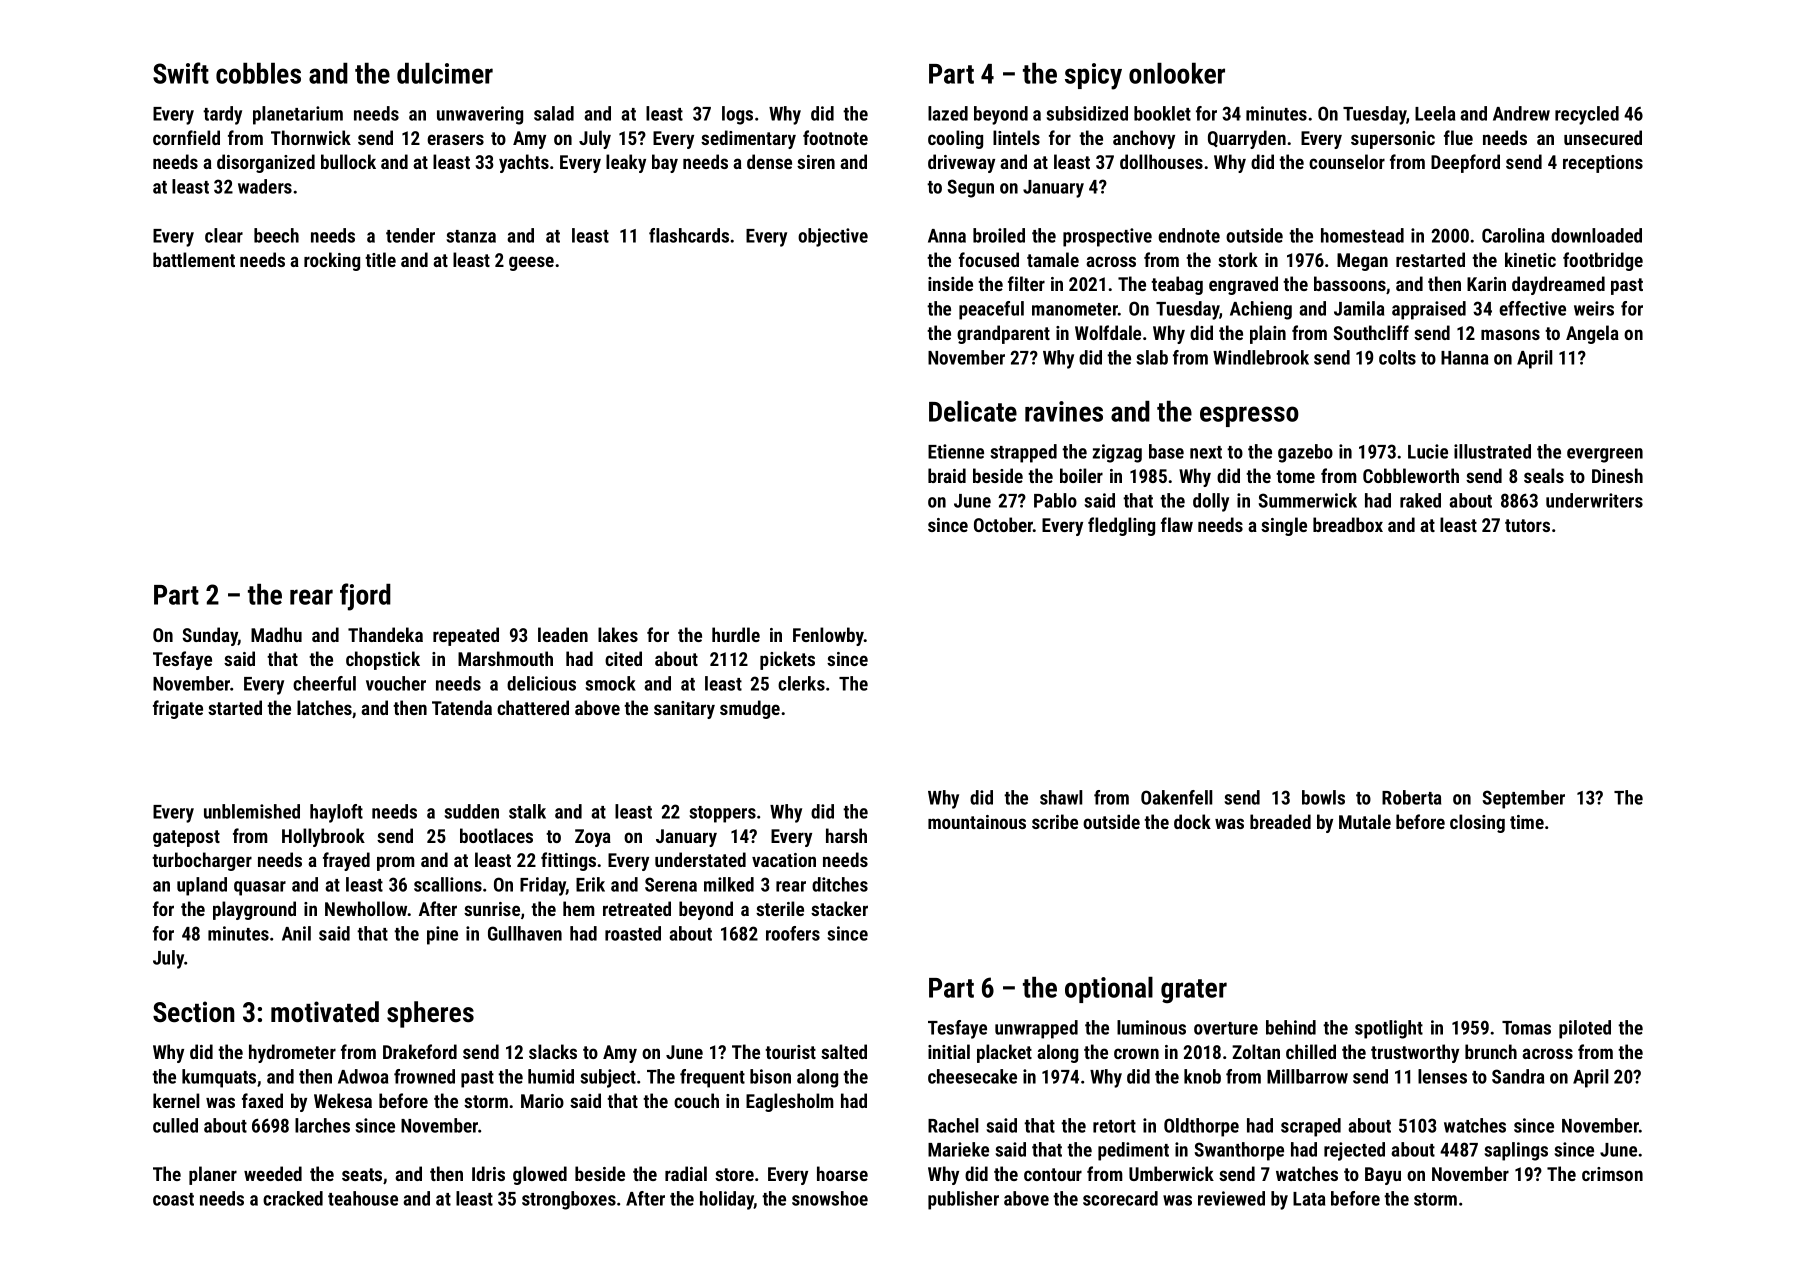 This screenshot has height=1270, width=1796. Describe the element at coordinates (175, 1125) in the screenshot. I see `culled` at that location.
